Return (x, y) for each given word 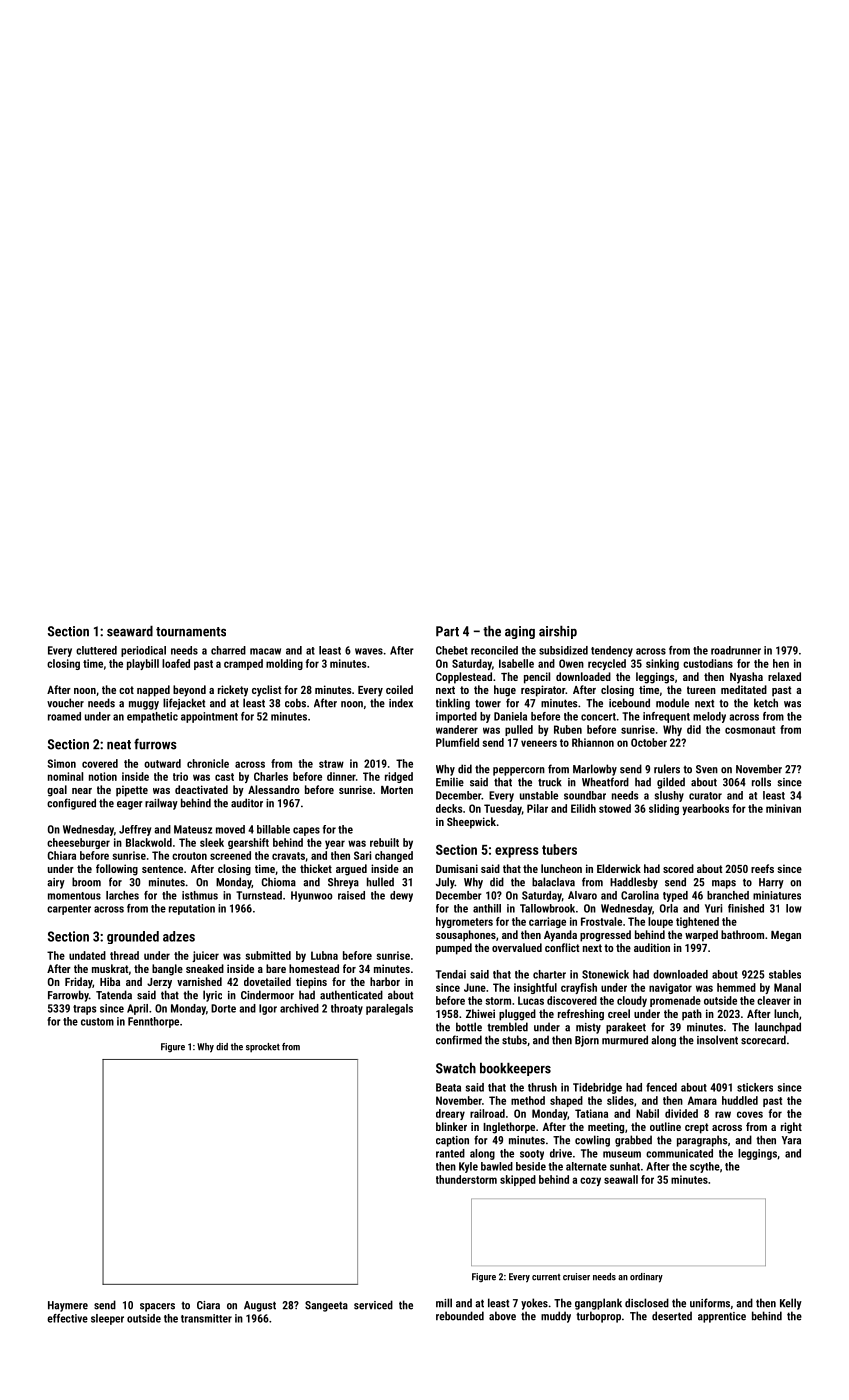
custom (97, 1022)
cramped (243, 664)
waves (369, 651)
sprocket (263, 1047)
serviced (373, 1305)
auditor (247, 803)
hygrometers (464, 922)
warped (701, 936)
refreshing (581, 1015)
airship (558, 632)
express (517, 852)
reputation (192, 909)
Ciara (208, 1305)
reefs (762, 868)
